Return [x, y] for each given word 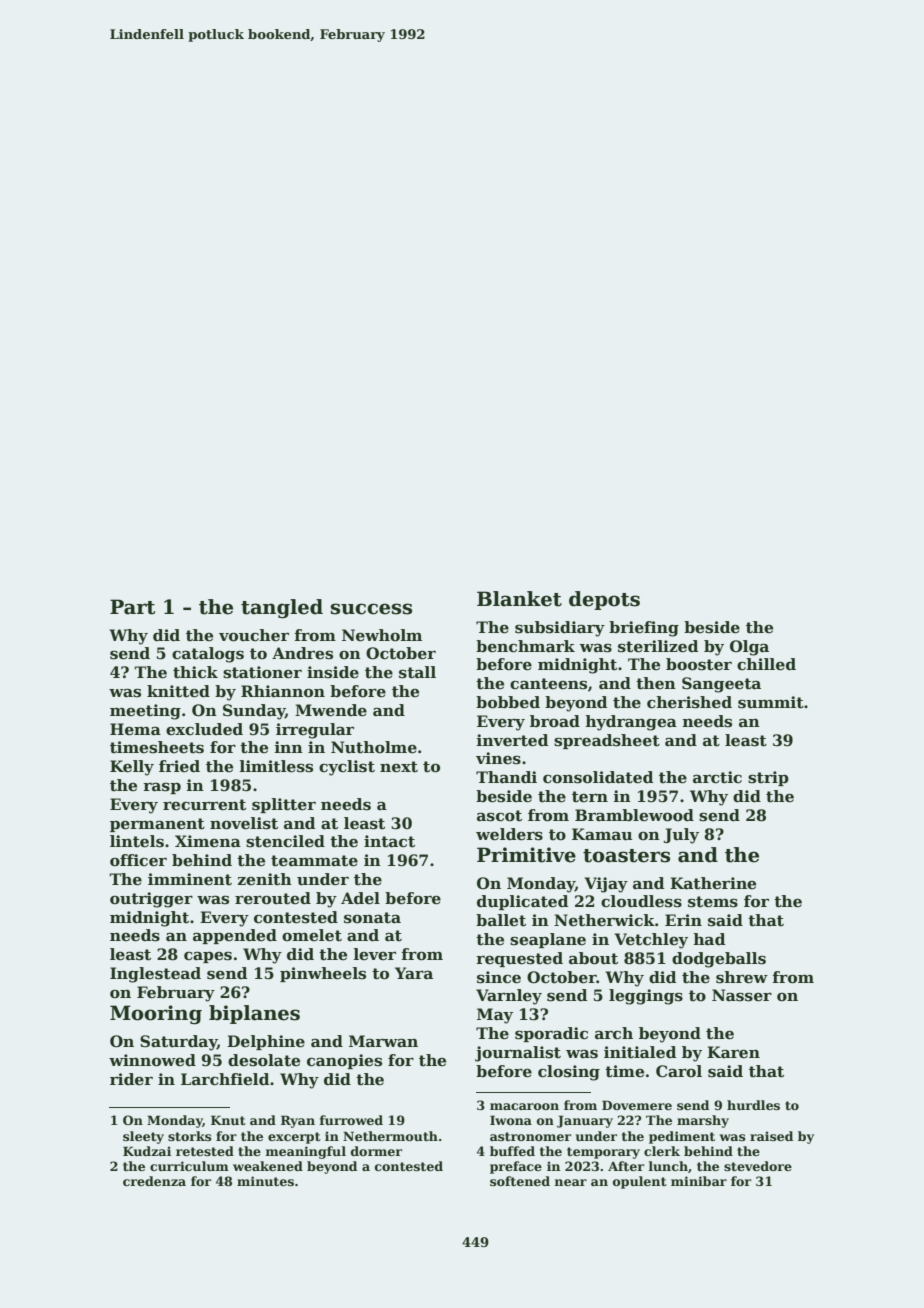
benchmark [525, 646]
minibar [699, 1181]
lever [375, 954]
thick [195, 672]
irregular [315, 731]
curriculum [189, 1166]
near [571, 1182]
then [656, 683]
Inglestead [155, 975]
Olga [749, 648]
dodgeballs [719, 960]
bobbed [508, 702]
